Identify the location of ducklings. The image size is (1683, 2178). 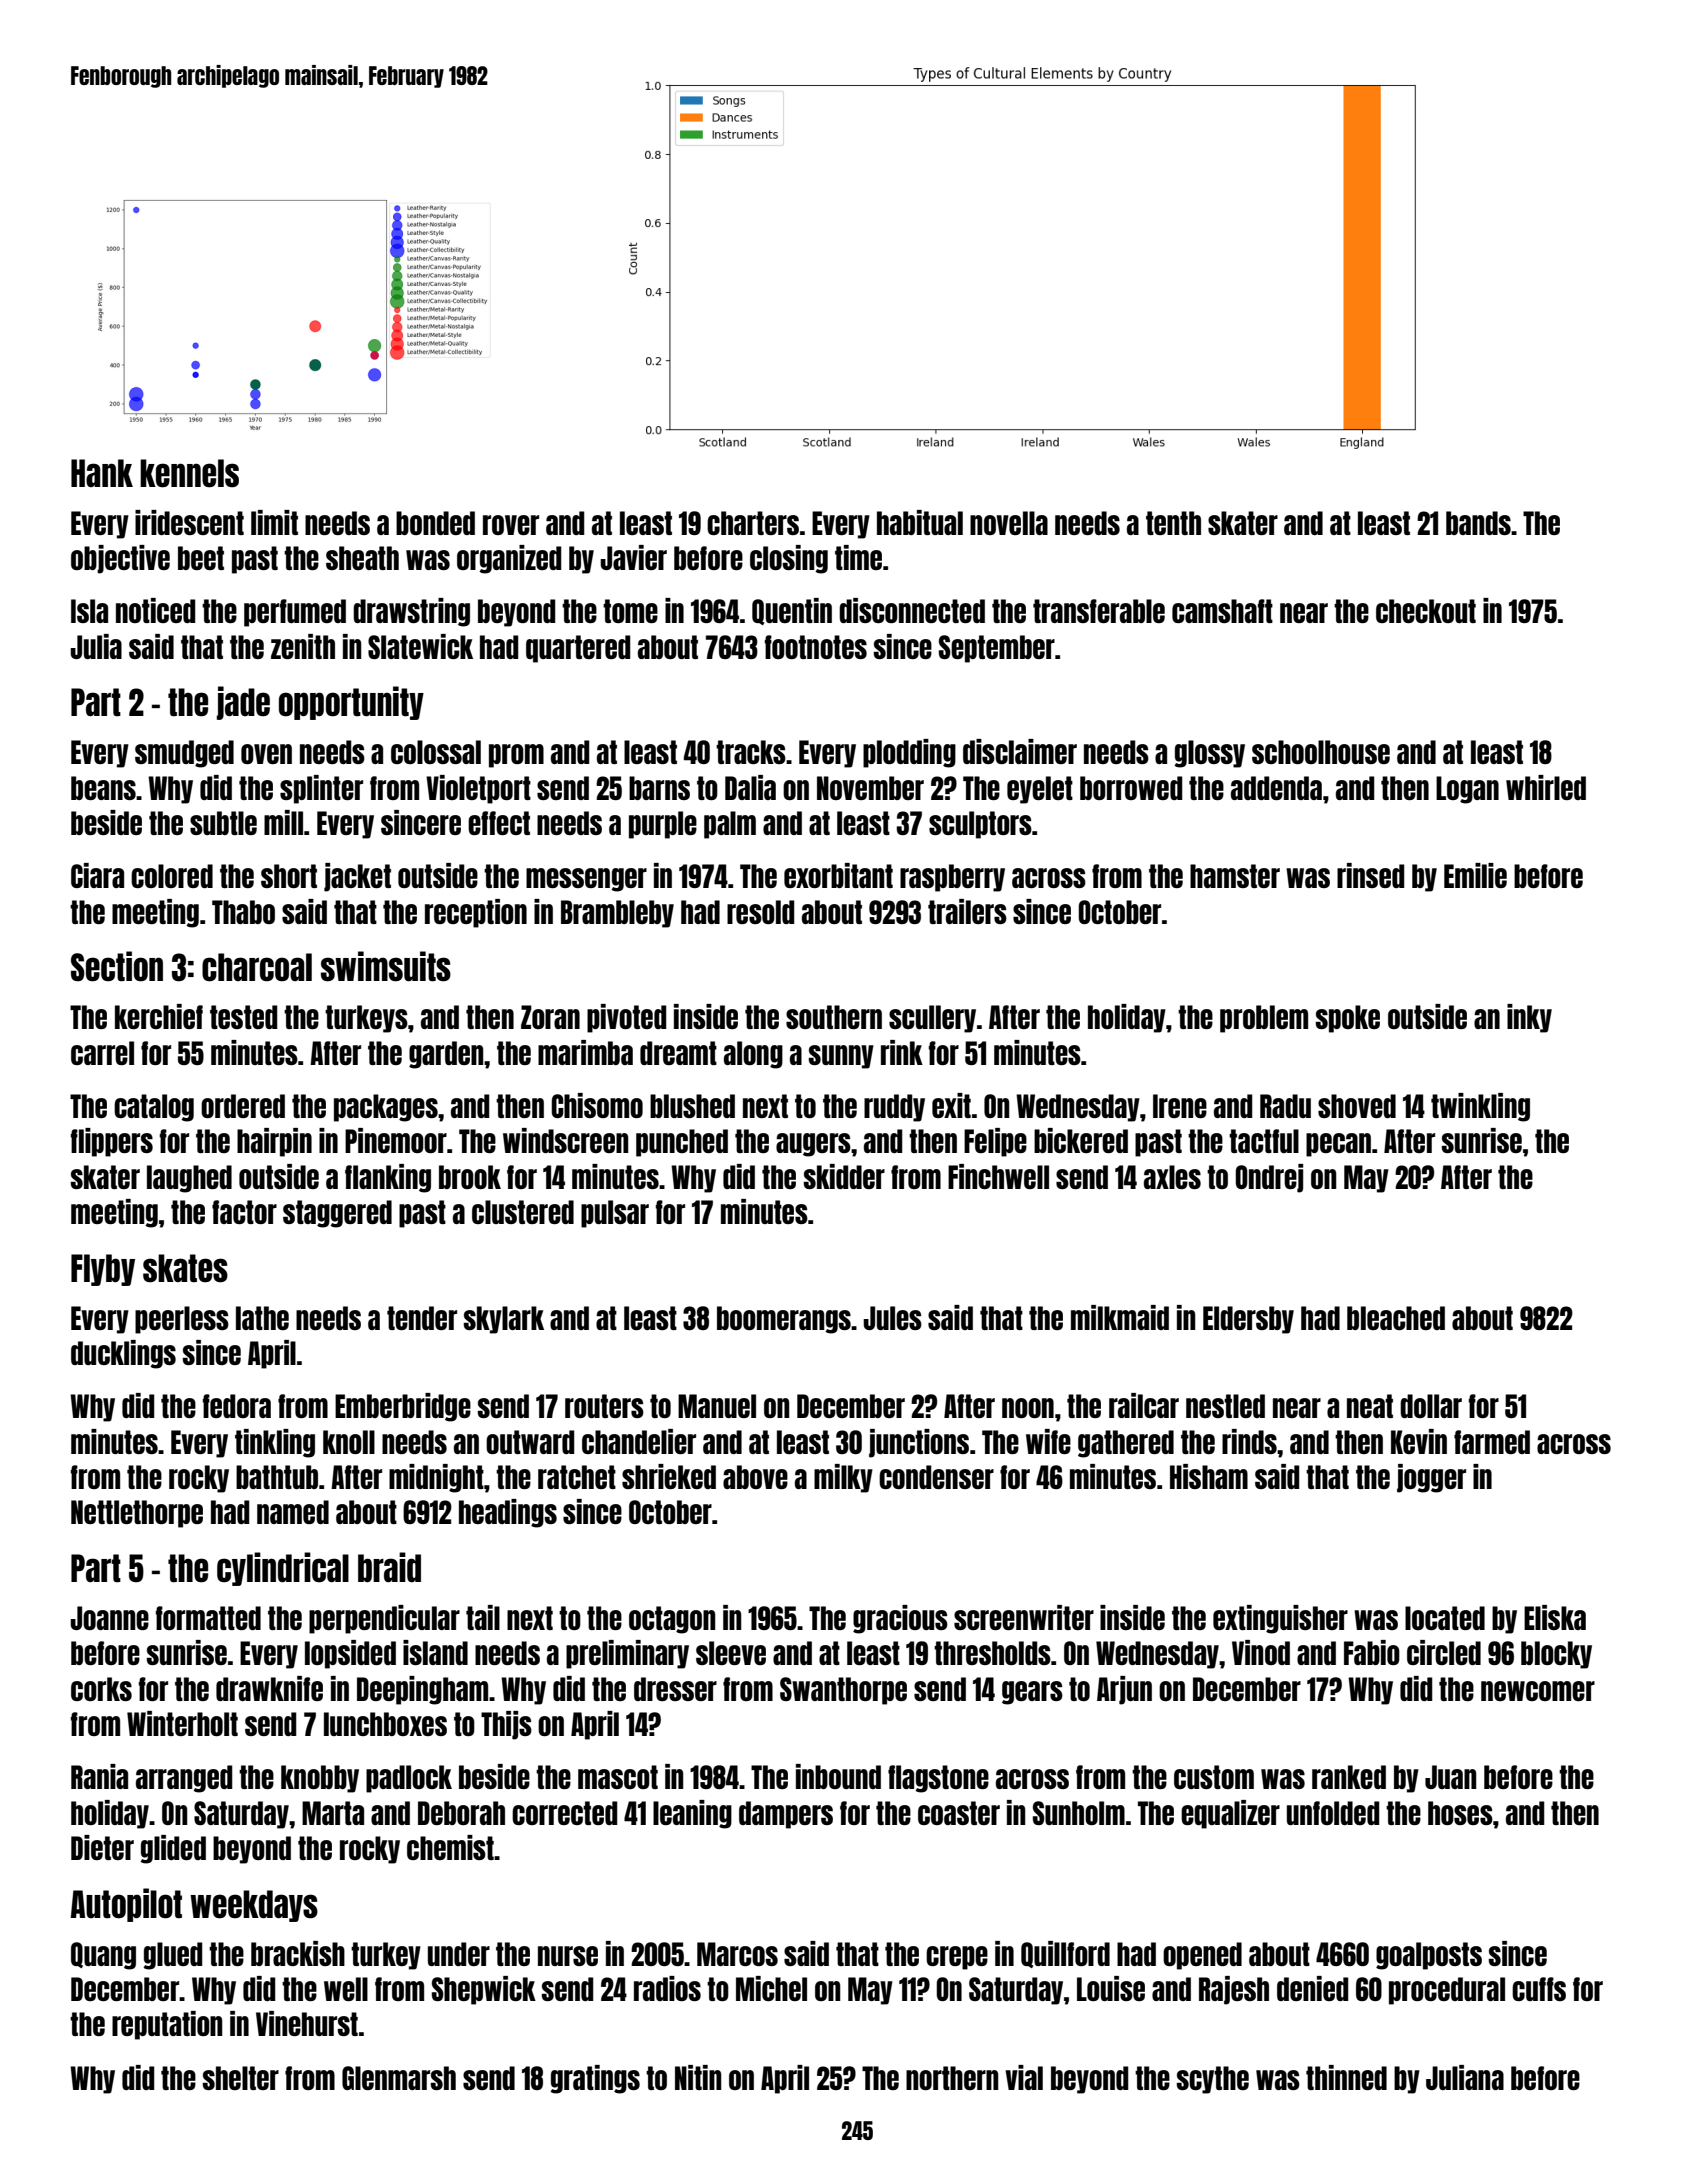
(123, 1354).
